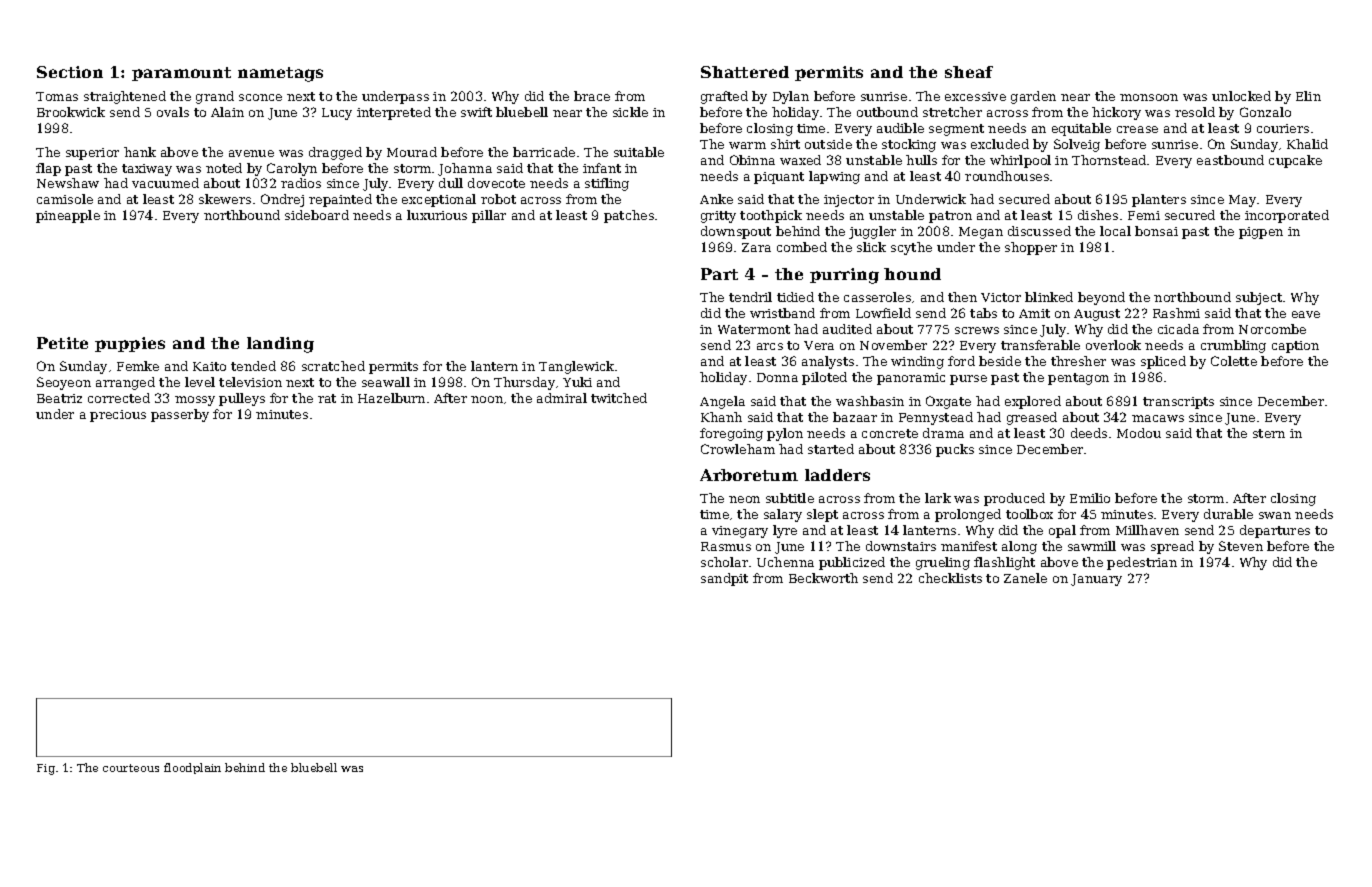  Describe the element at coordinates (131, 768) in the image. I see `courteous` at that location.
